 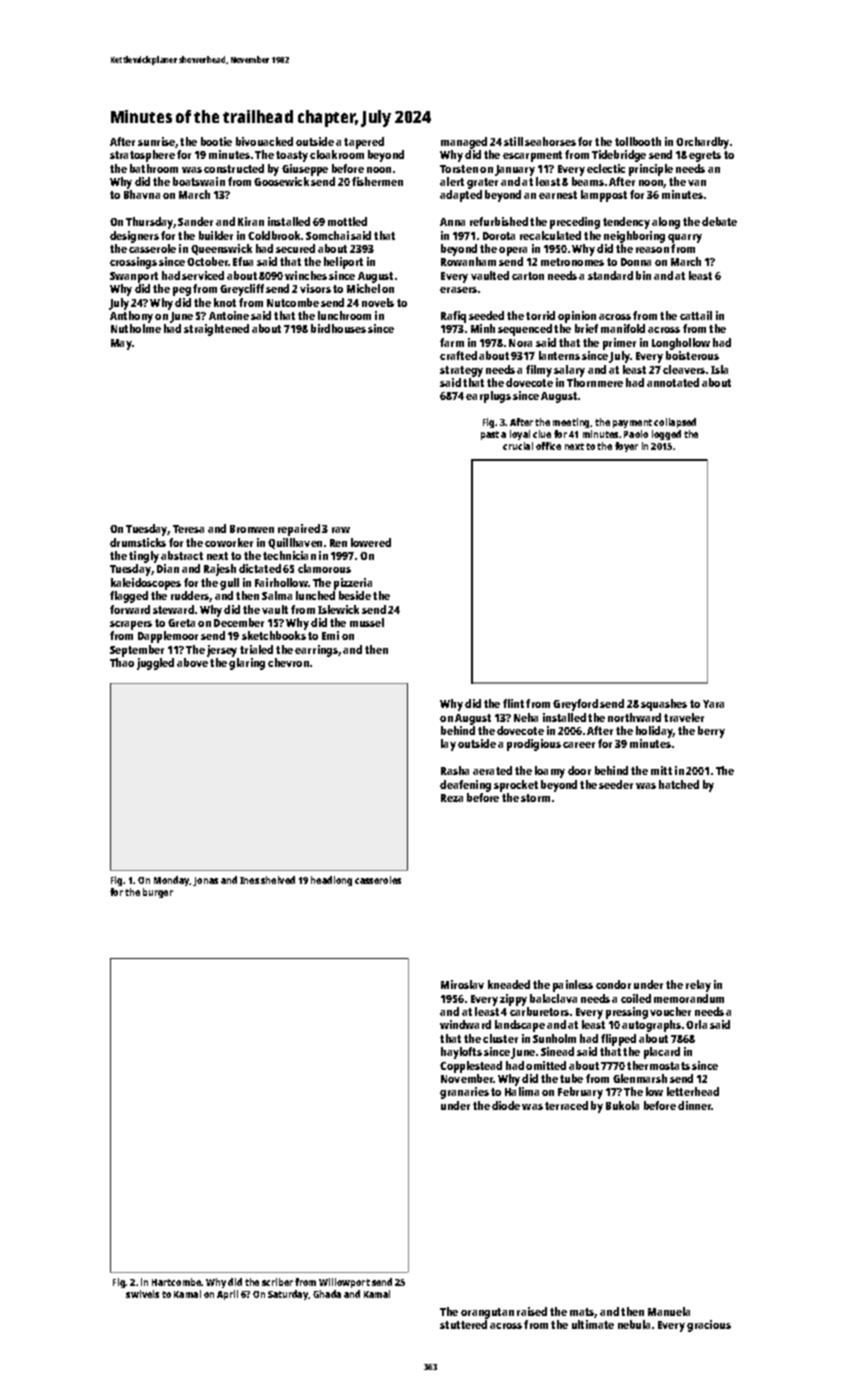 I want to click on Ines, so click(x=249, y=880).
